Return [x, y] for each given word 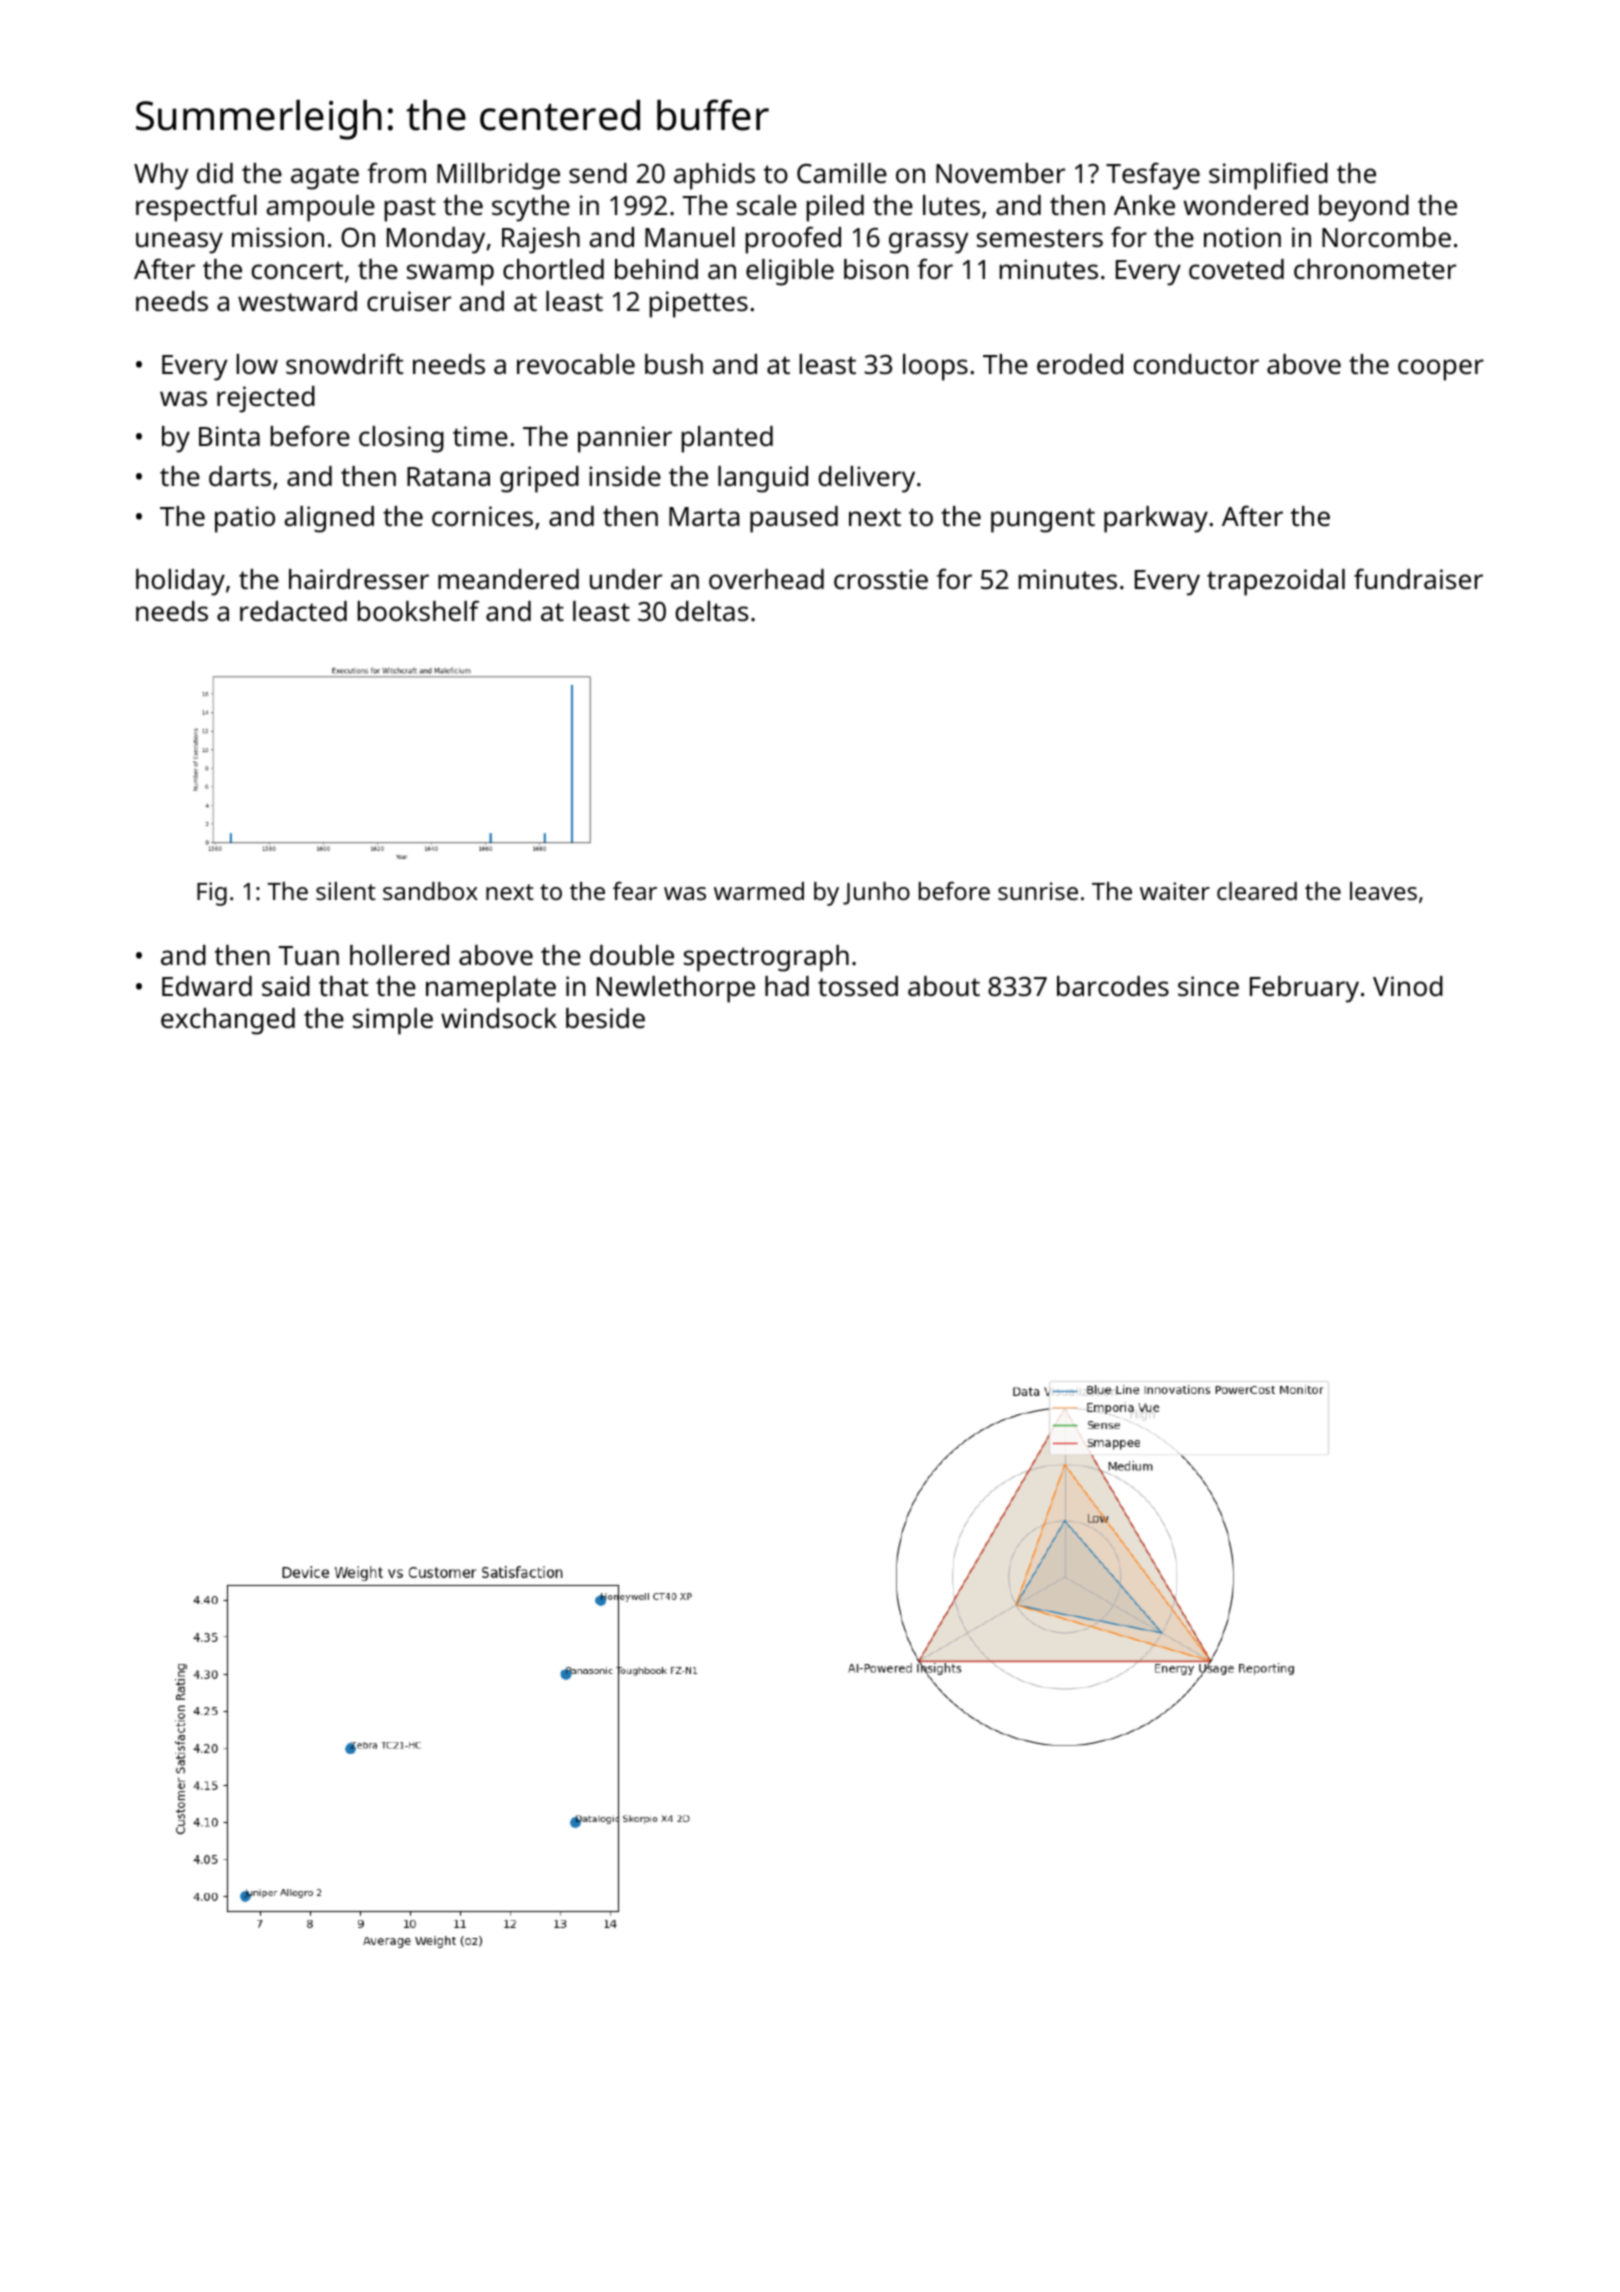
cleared [1257, 891]
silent [346, 891]
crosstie [881, 579]
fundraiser [1418, 579]
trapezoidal [1276, 582]
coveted [1236, 269]
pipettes [698, 304]
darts [240, 476]
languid [763, 479]
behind [656, 269]
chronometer [1375, 269]
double [632, 955]
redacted [293, 611]
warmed [759, 891]
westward [297, 301]
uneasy [179, 243]
